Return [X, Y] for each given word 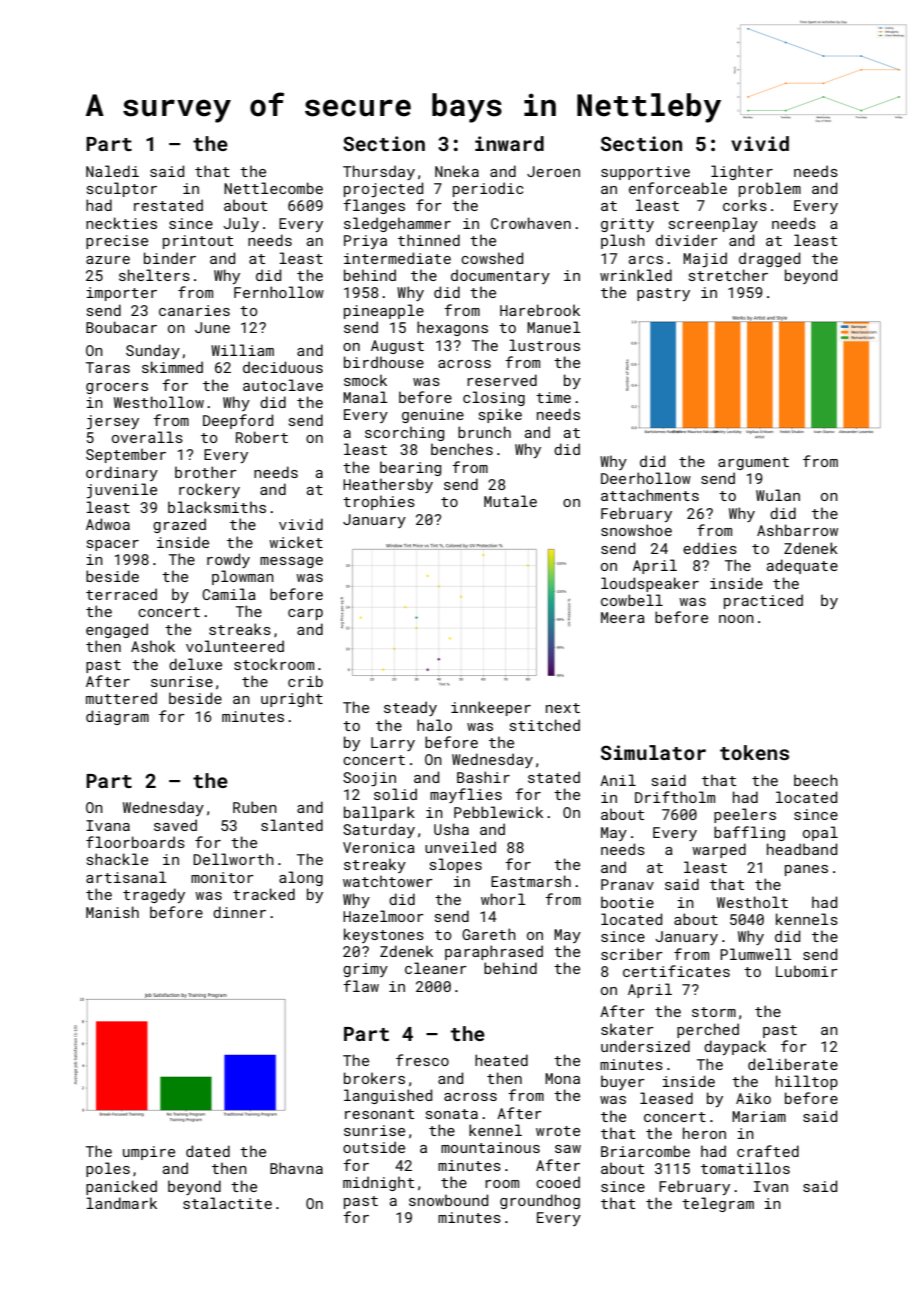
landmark [121, 1203]
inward [509, 143]
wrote [558, 1131]
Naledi [112, 171]
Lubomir [807, 971]
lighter [742, 172]
